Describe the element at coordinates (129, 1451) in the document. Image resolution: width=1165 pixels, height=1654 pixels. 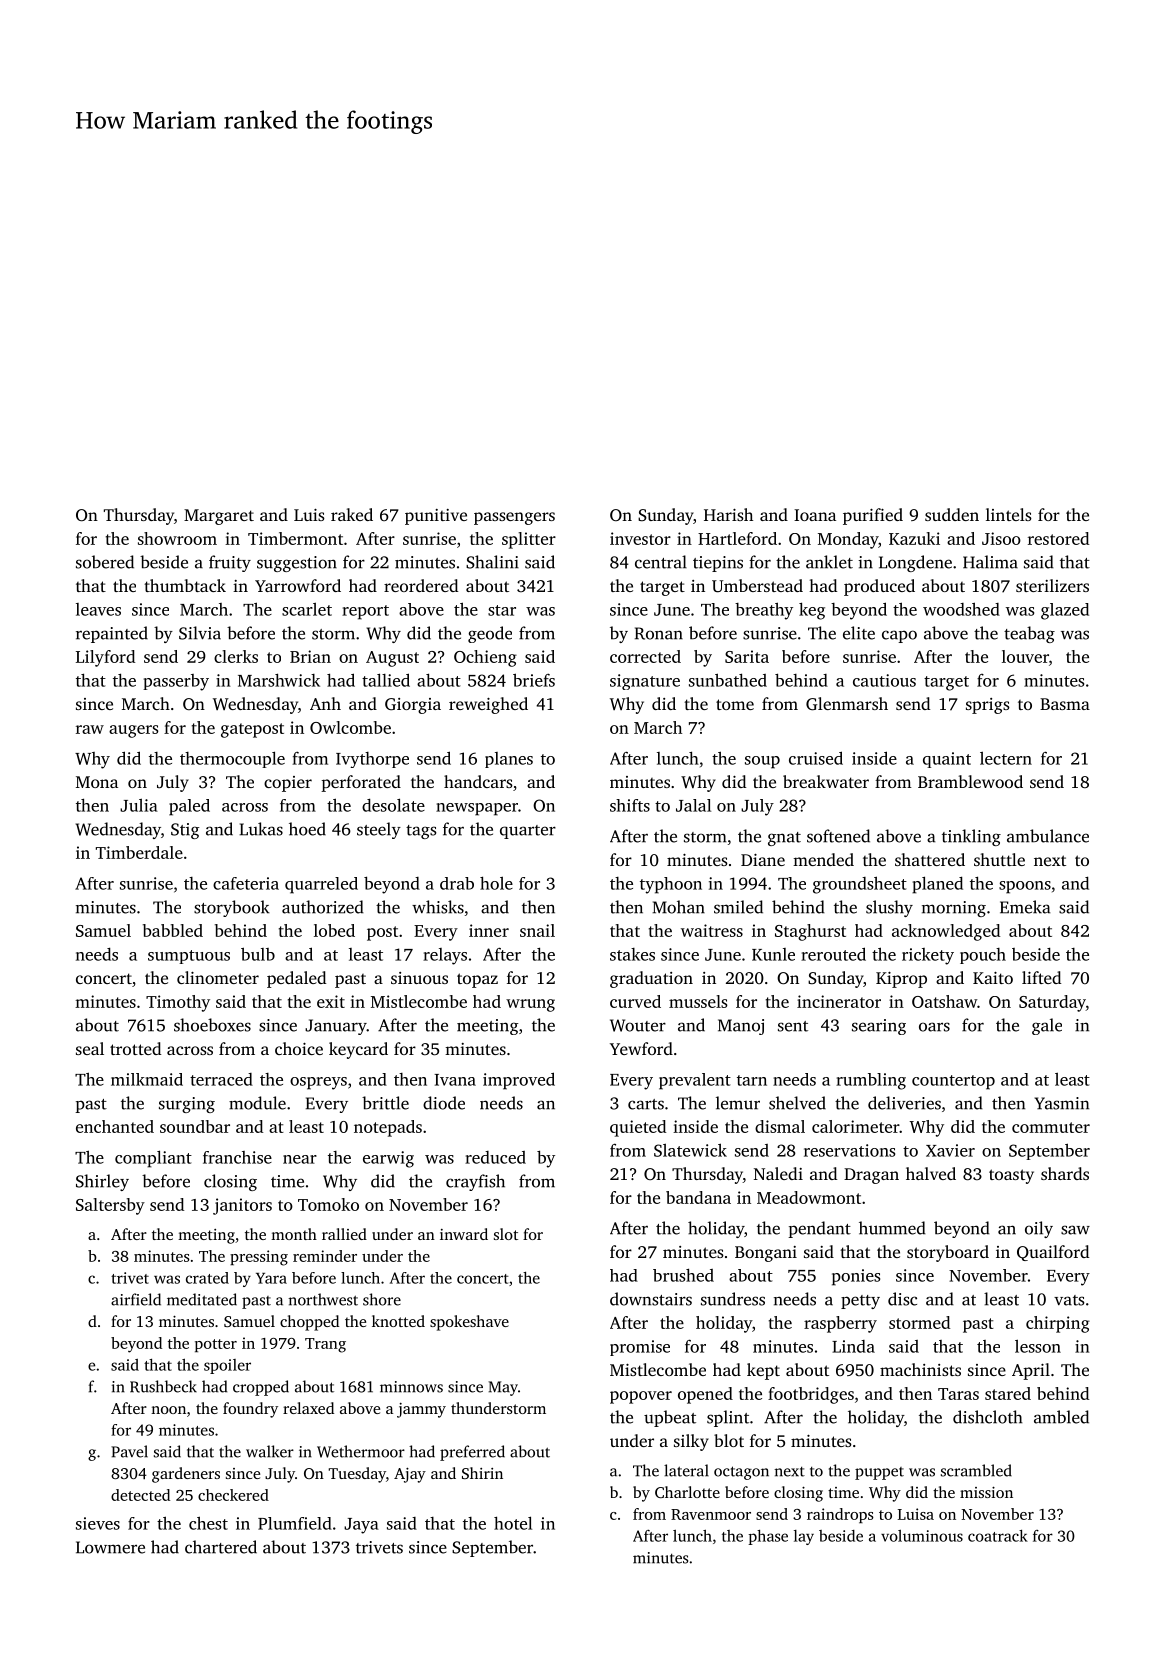
I see `Pavel` at that location.
